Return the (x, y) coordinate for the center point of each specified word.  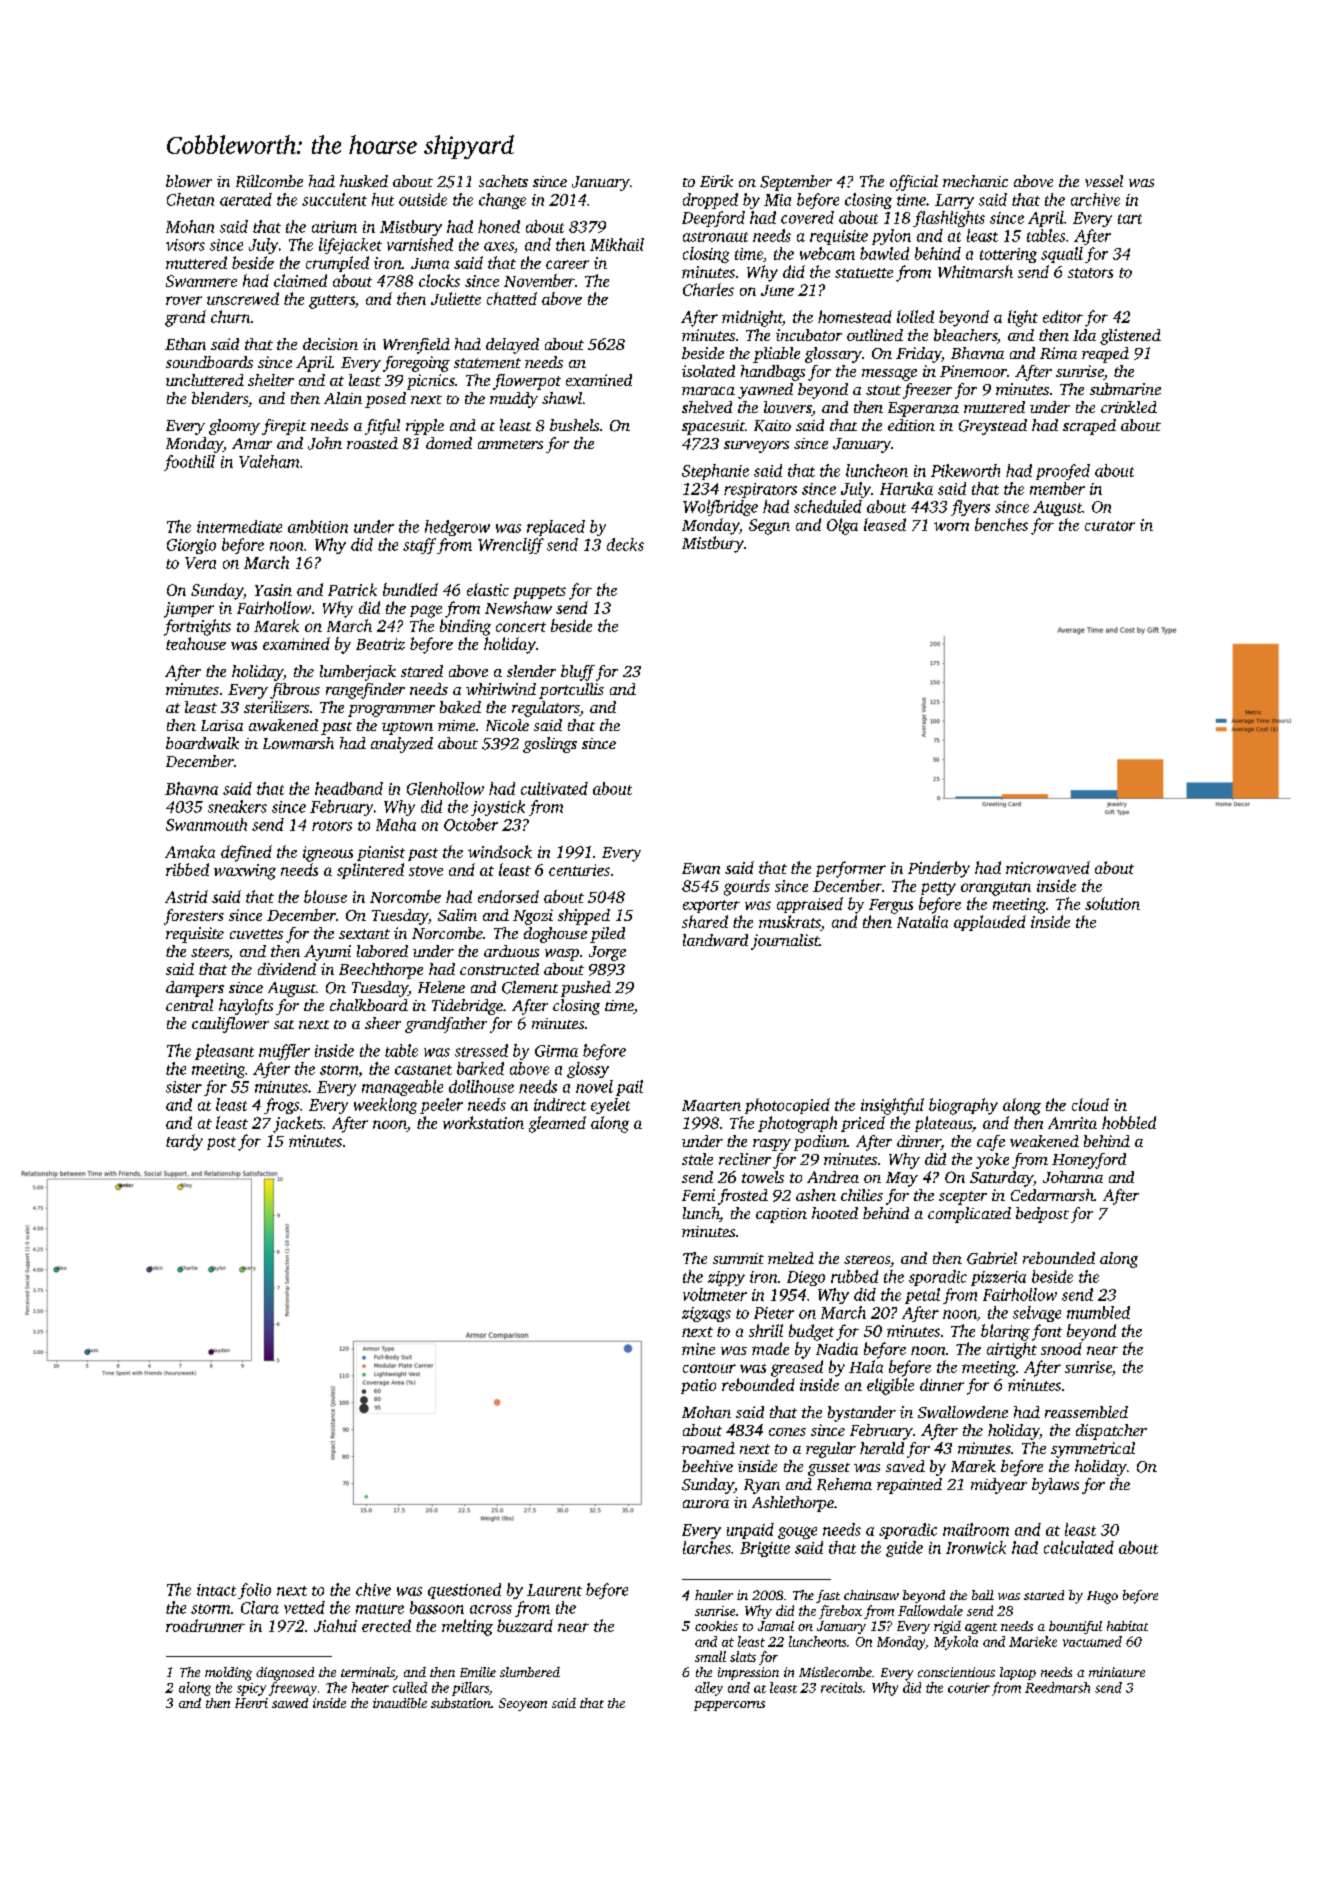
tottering (1008, 255)
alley (709, 1689)
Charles (708, 289)
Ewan (701, 868)
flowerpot (527, 382)
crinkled (1129, 407)
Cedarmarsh (1052, 1195)
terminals (368, 1673)
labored (382, 951)
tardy (184, 1142)
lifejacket (350, 246)
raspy (772, 1145)
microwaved (1048, 867)
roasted (372, 443)
